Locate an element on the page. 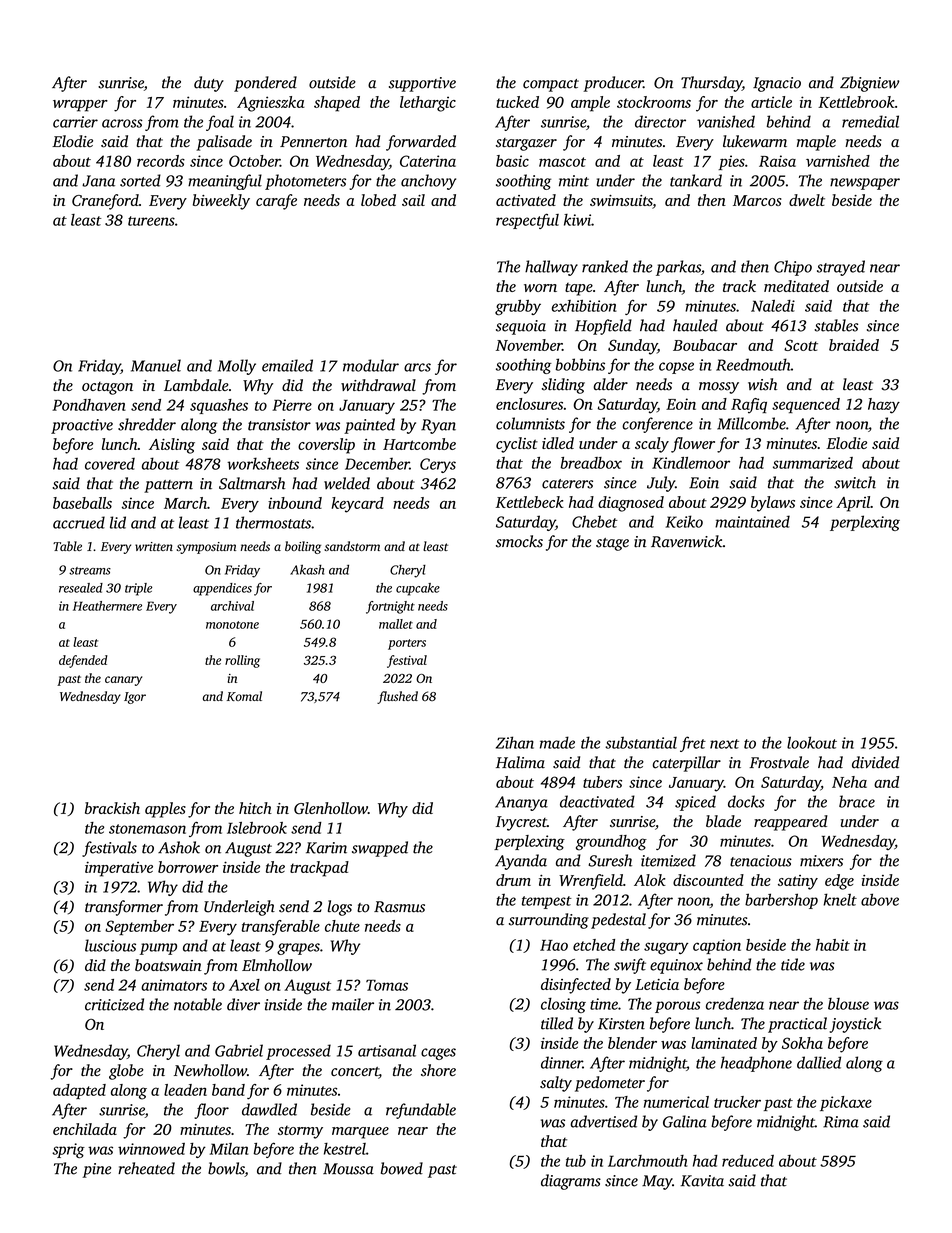 The height and width of the image is (1233, 952). processed is located at coordinates (298, 1052).
